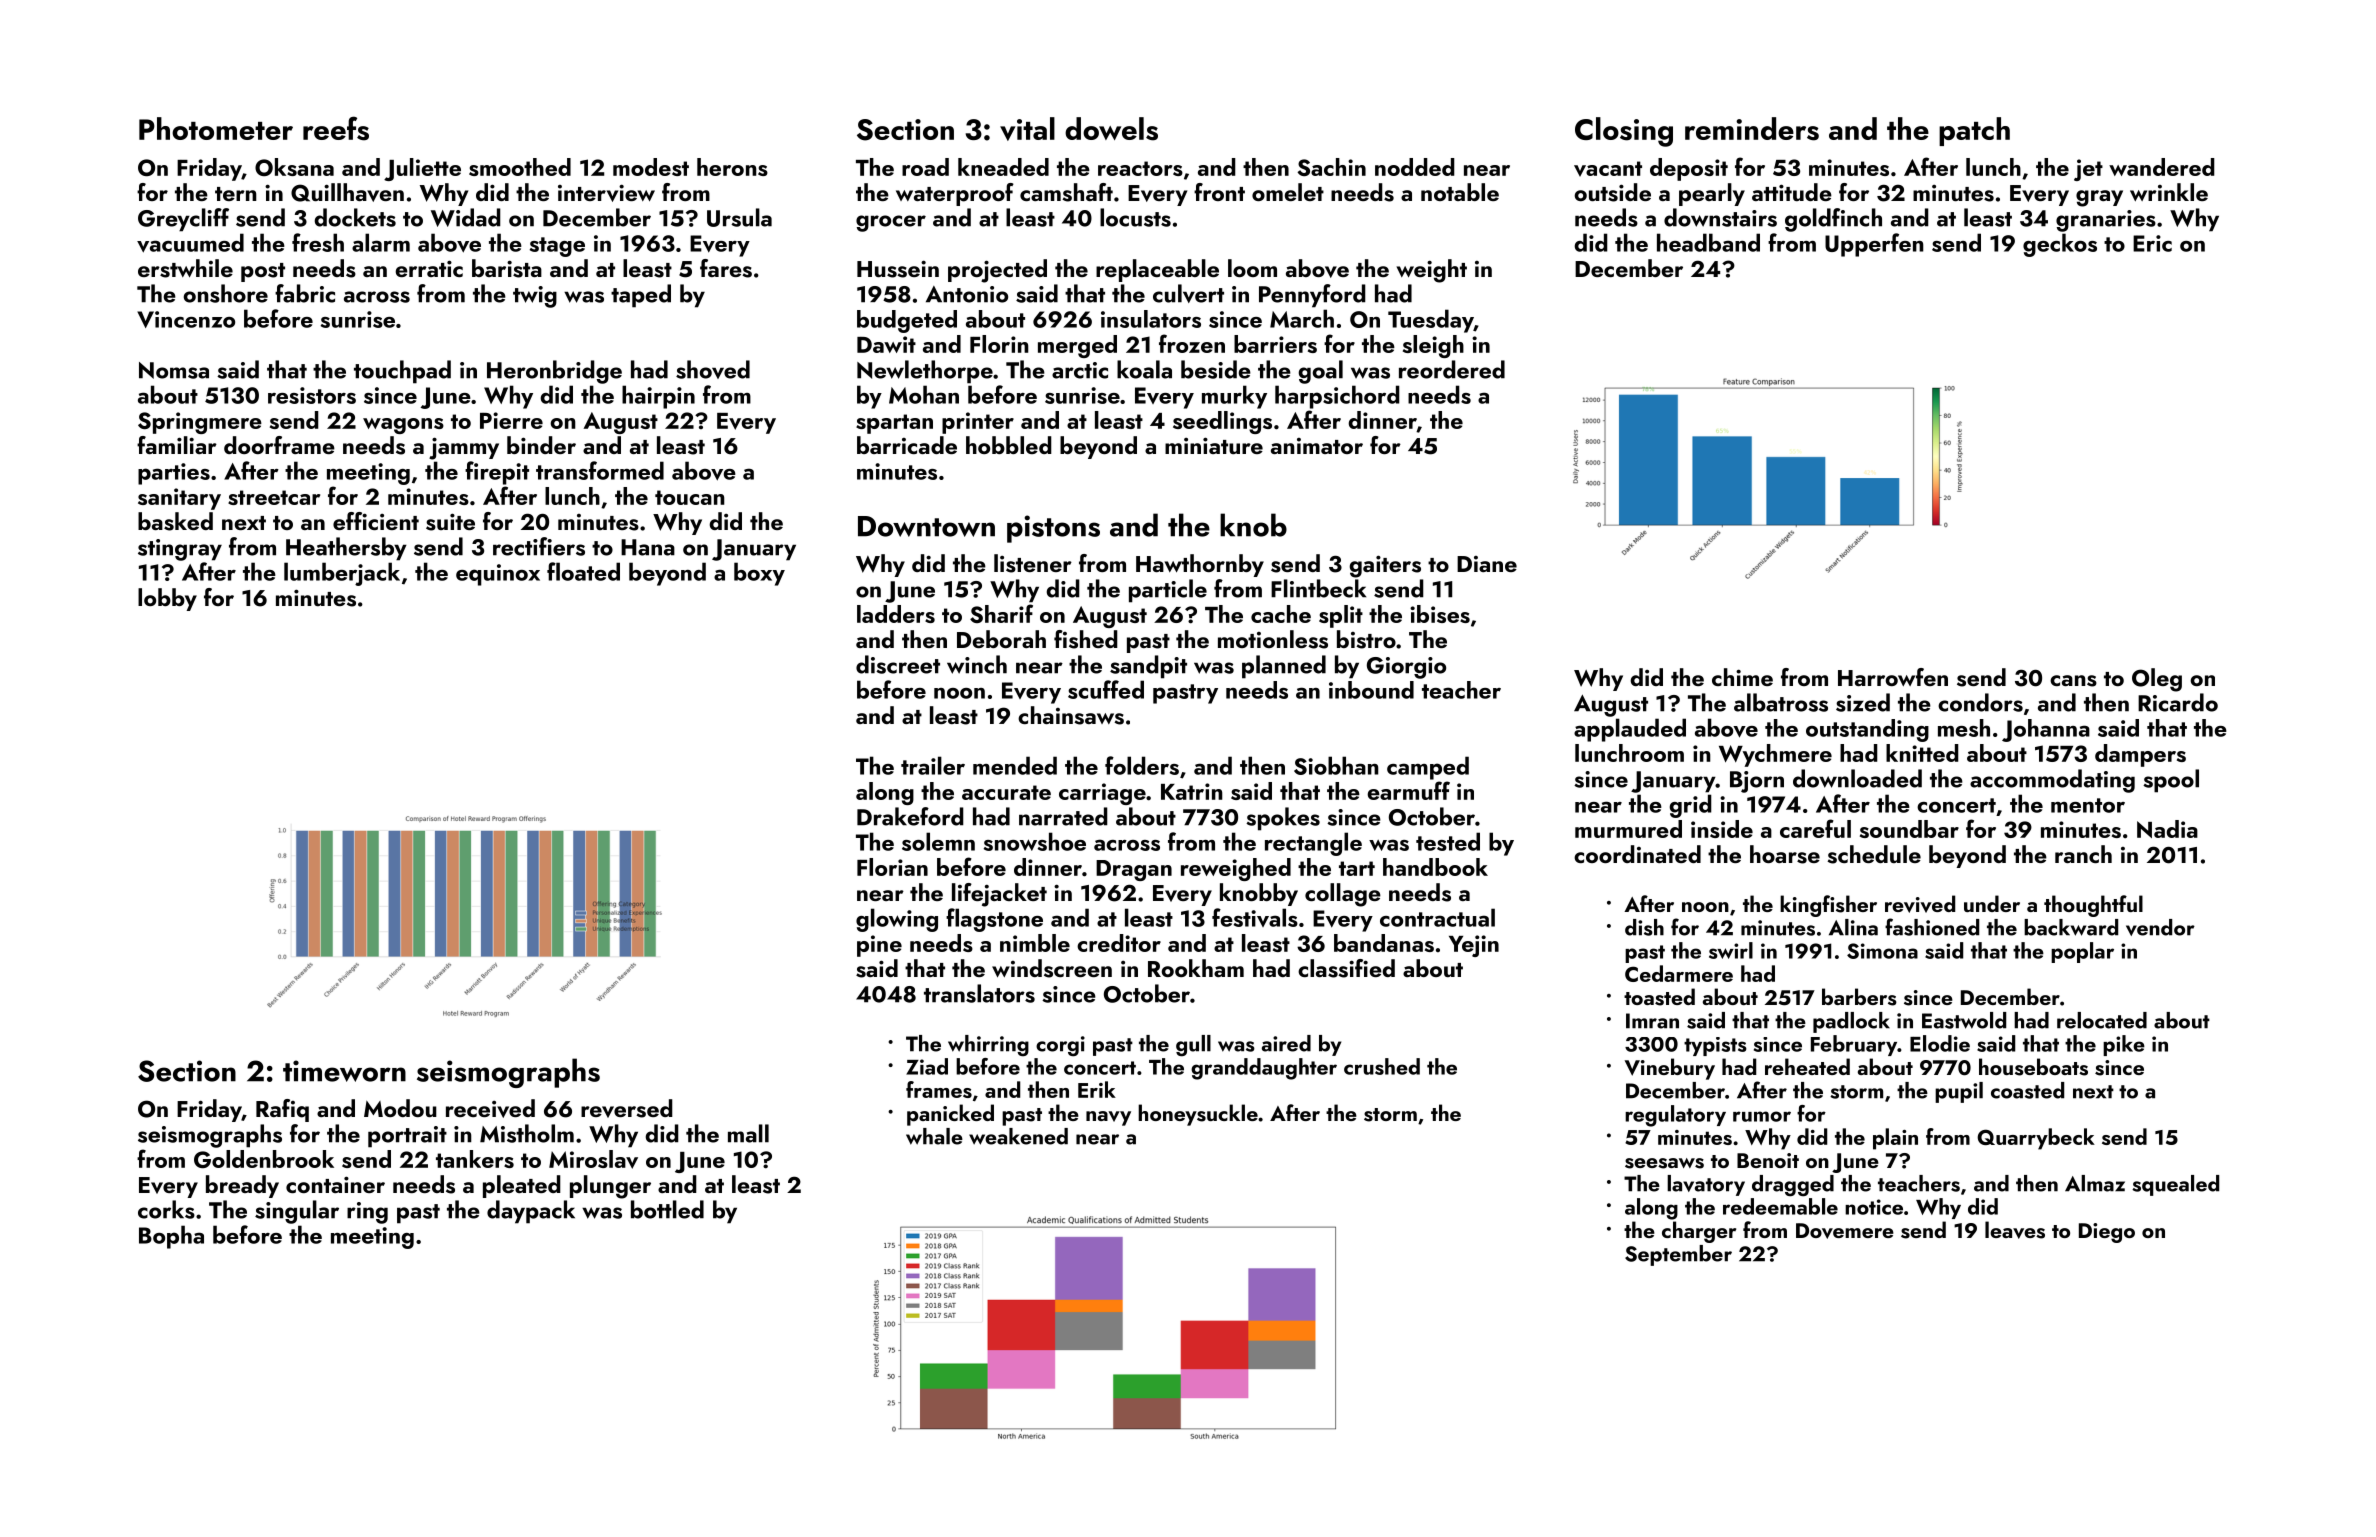 The height and width of the image is (1537, 2376). Describe the element at coordinates (1699, 1232) in the image. I see `charger` at that location.
